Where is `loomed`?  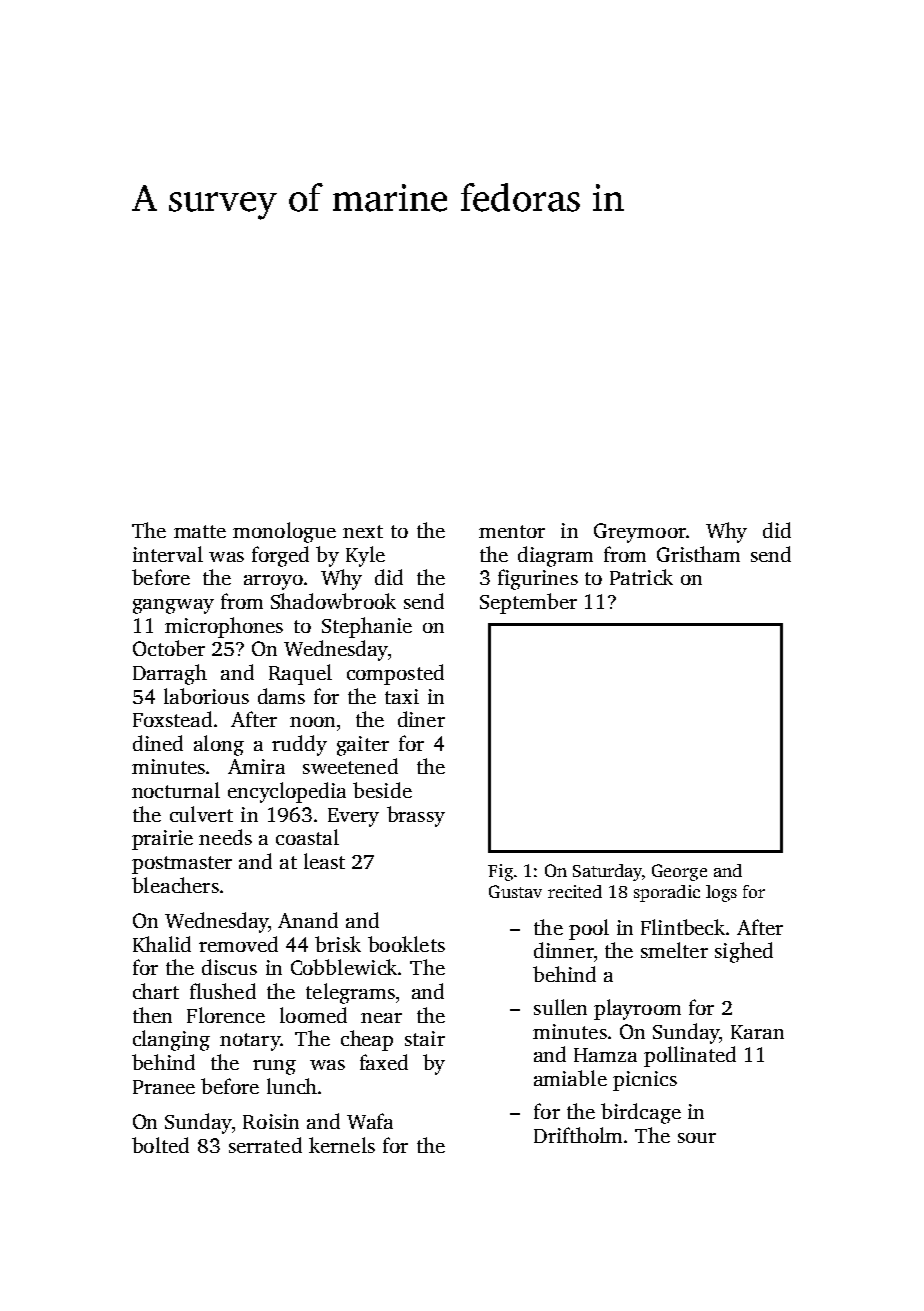
loomed is located at coordinates (313, 1015).
